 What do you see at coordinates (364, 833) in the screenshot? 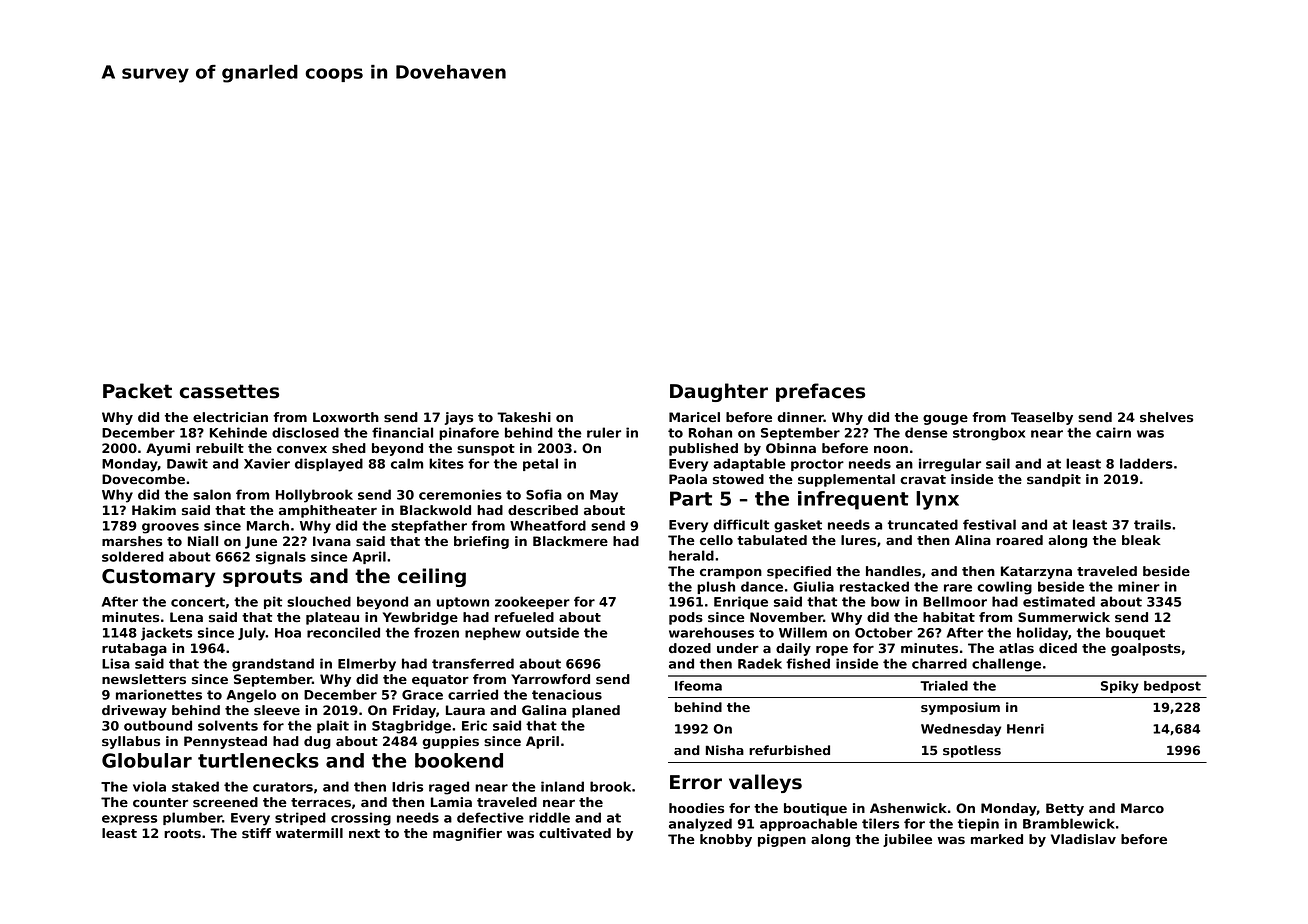
I see `next` at bounding box center [364, 833].
